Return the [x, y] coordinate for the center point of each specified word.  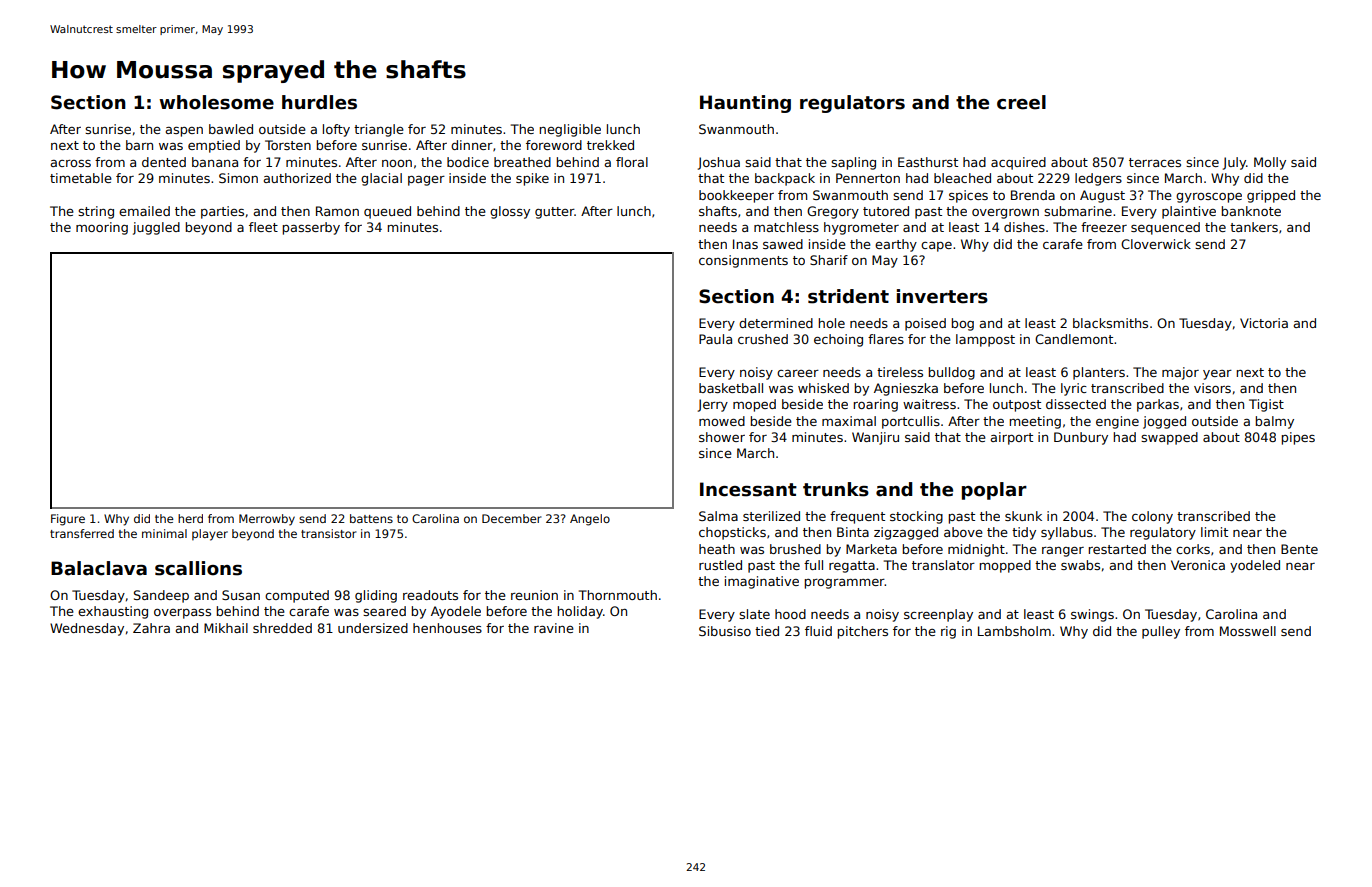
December [511, 518]
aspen [184, 132]
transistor [328, 533]
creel [1021, 102]
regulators [852, 104]
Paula [715, 339]
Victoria [1264, 323]
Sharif [829, 260]
